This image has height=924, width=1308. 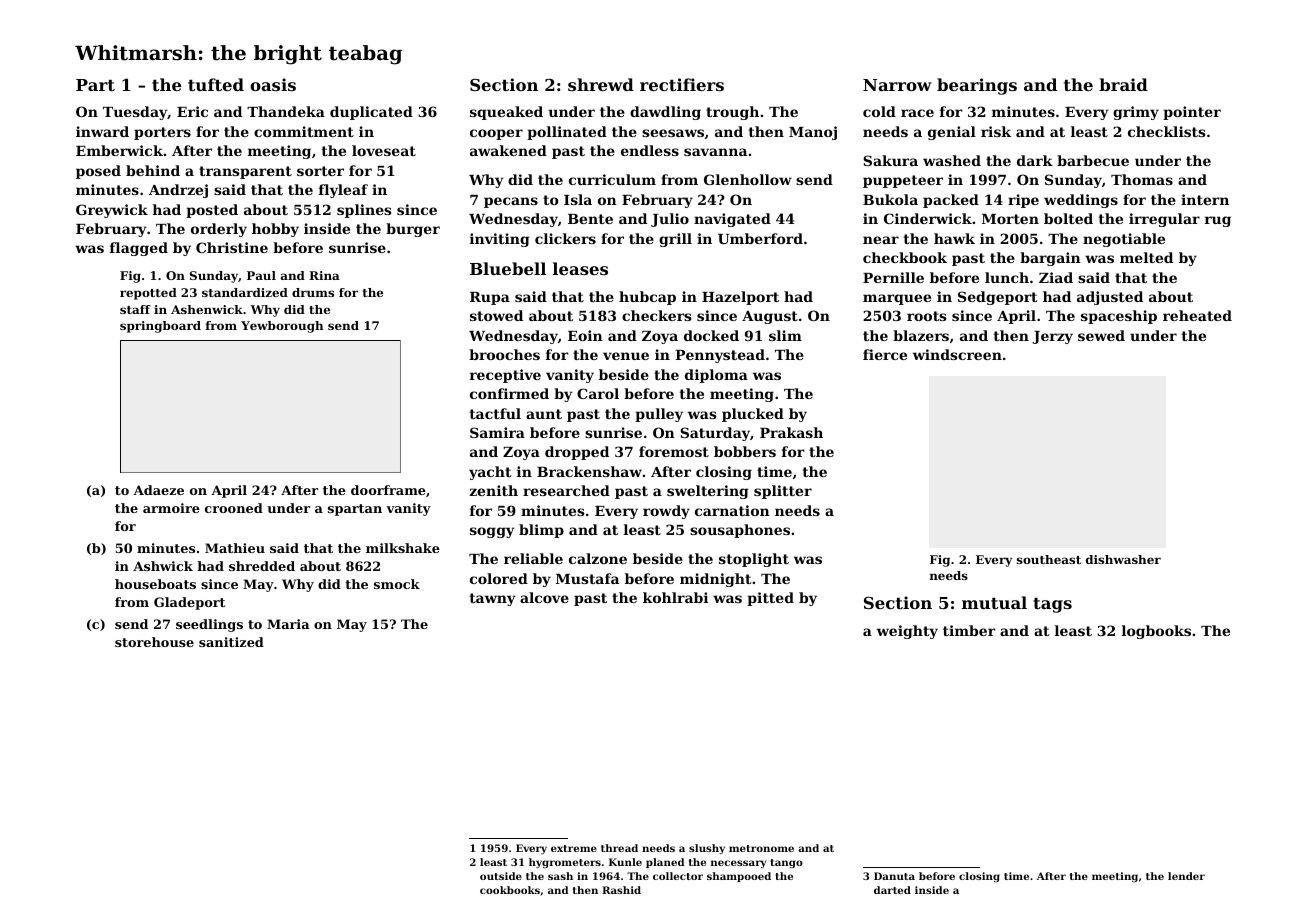 What do you see at coordinates (601, 84) in the image?
I see `shrewd` at bounding box center [601, 84].
